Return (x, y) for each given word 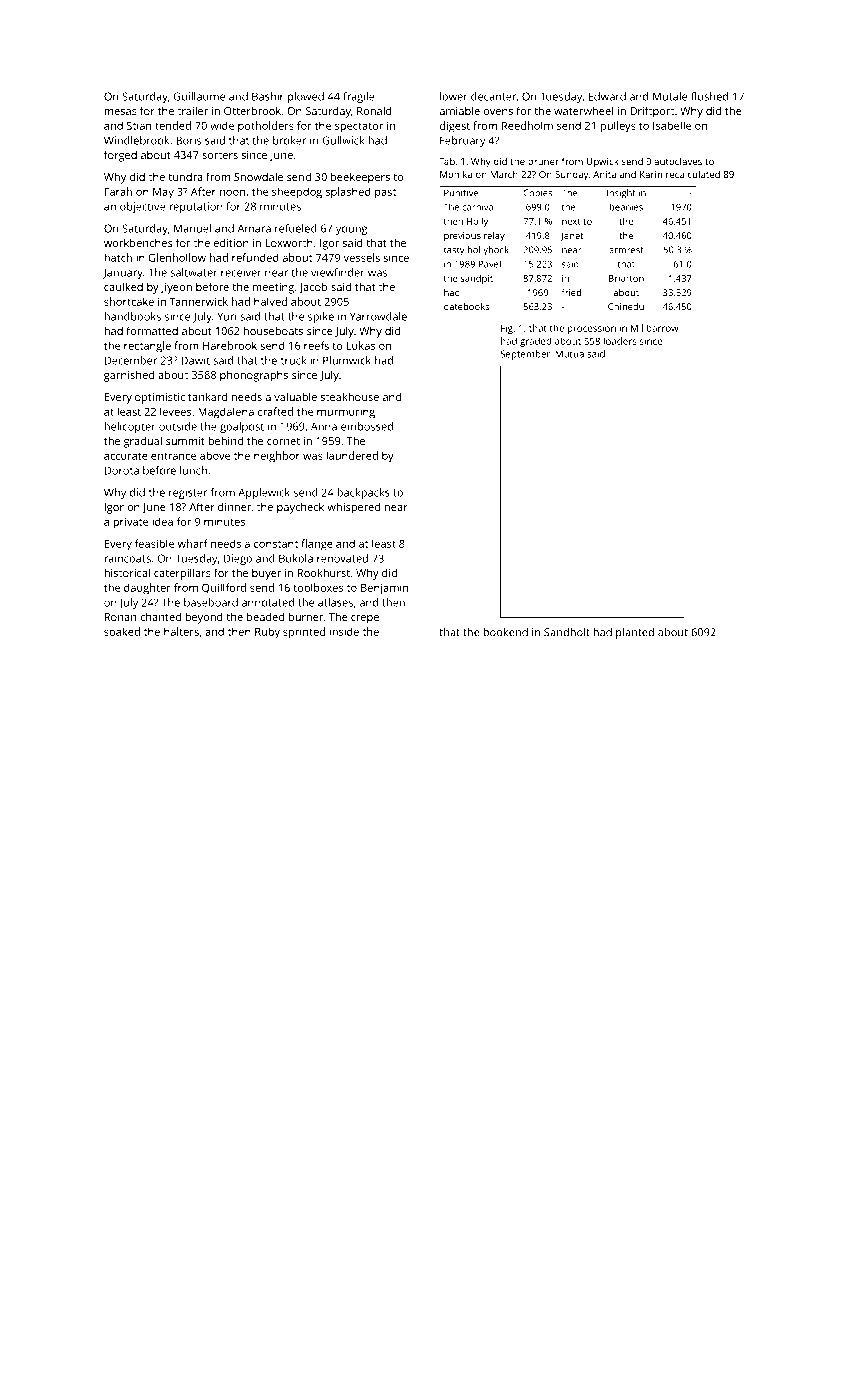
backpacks (363, 493)
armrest (626, 250)
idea (162, 521)
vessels (362, 257)
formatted (152, 330)
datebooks (466, 306)
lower (454, 96)
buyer (267, 574)
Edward (607, 96)
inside (344, 631)
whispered (353, 508)
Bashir (268, 96)
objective (143, 207)
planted (635, 633)
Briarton (626, 278)
